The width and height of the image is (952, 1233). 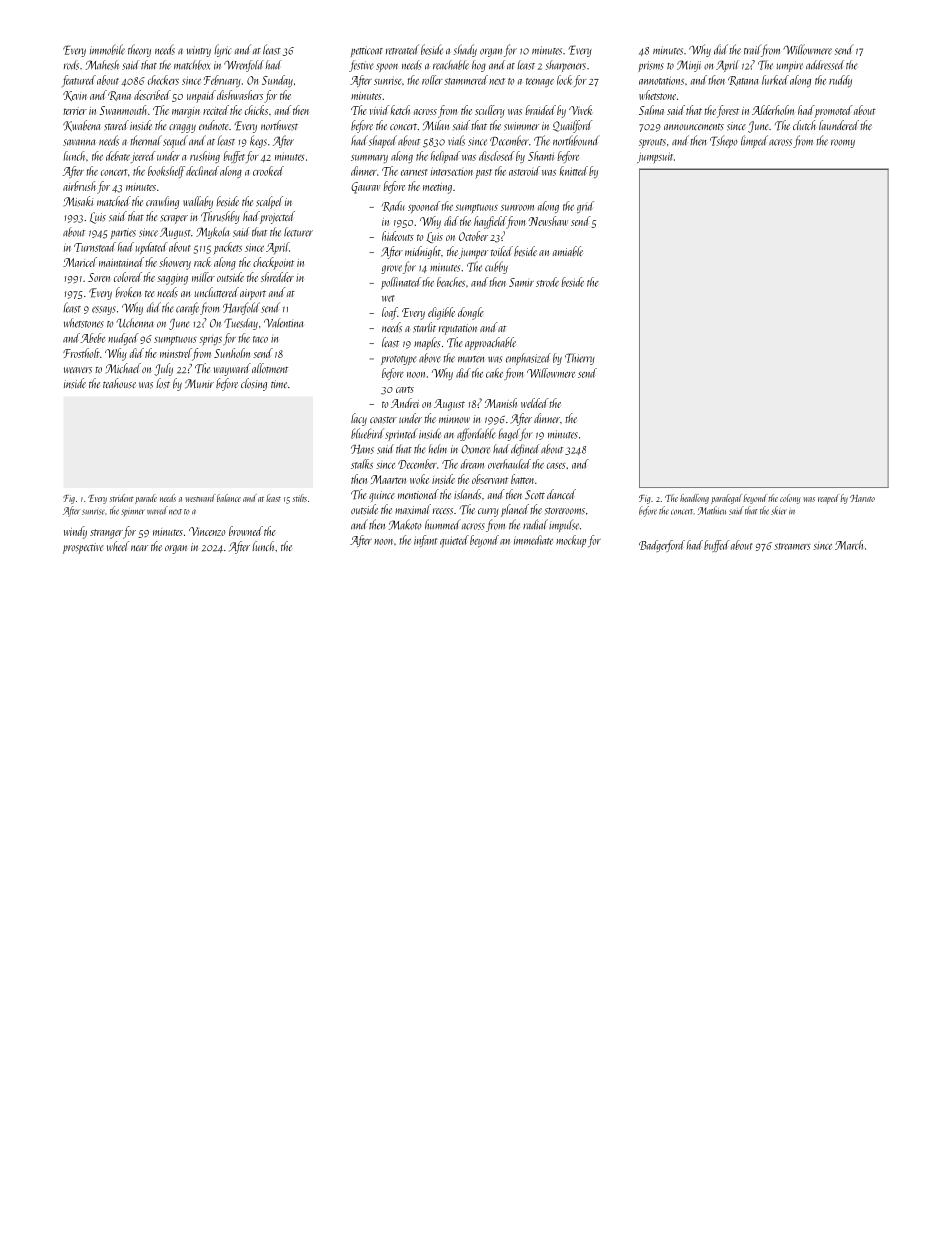 What do you see at coordinates (488, 512) in the image?
I see `curry` at bounding box center [488, 512].
